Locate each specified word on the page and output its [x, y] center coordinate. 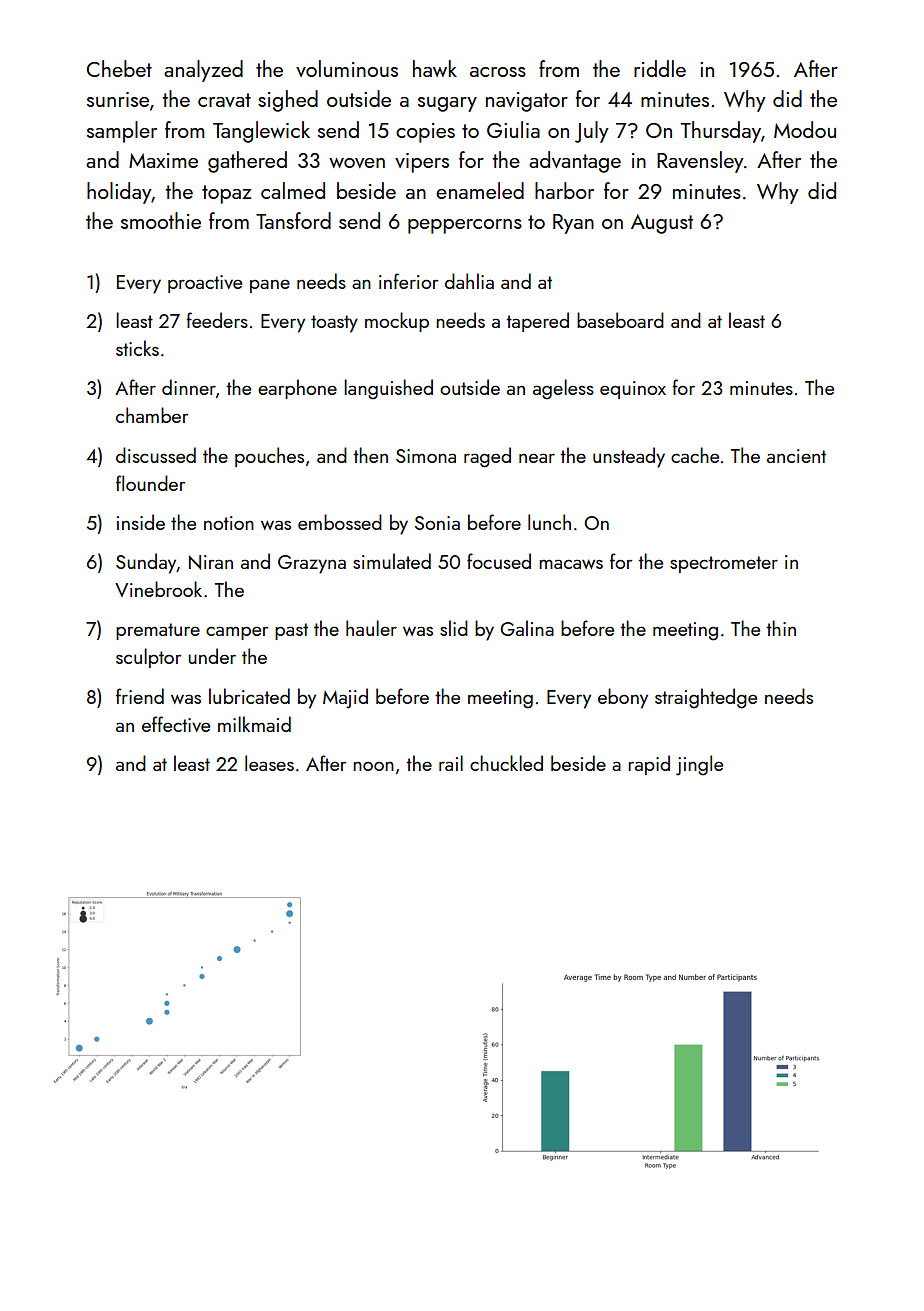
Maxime [163, 160]
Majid [345, 698]
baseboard [620, 320]
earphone [297, 389]
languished [388, 389]
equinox [633, 390]
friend [140, 696]
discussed [156, 455]
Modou [805, 129]
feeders [217, 320]
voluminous [347, 68]
